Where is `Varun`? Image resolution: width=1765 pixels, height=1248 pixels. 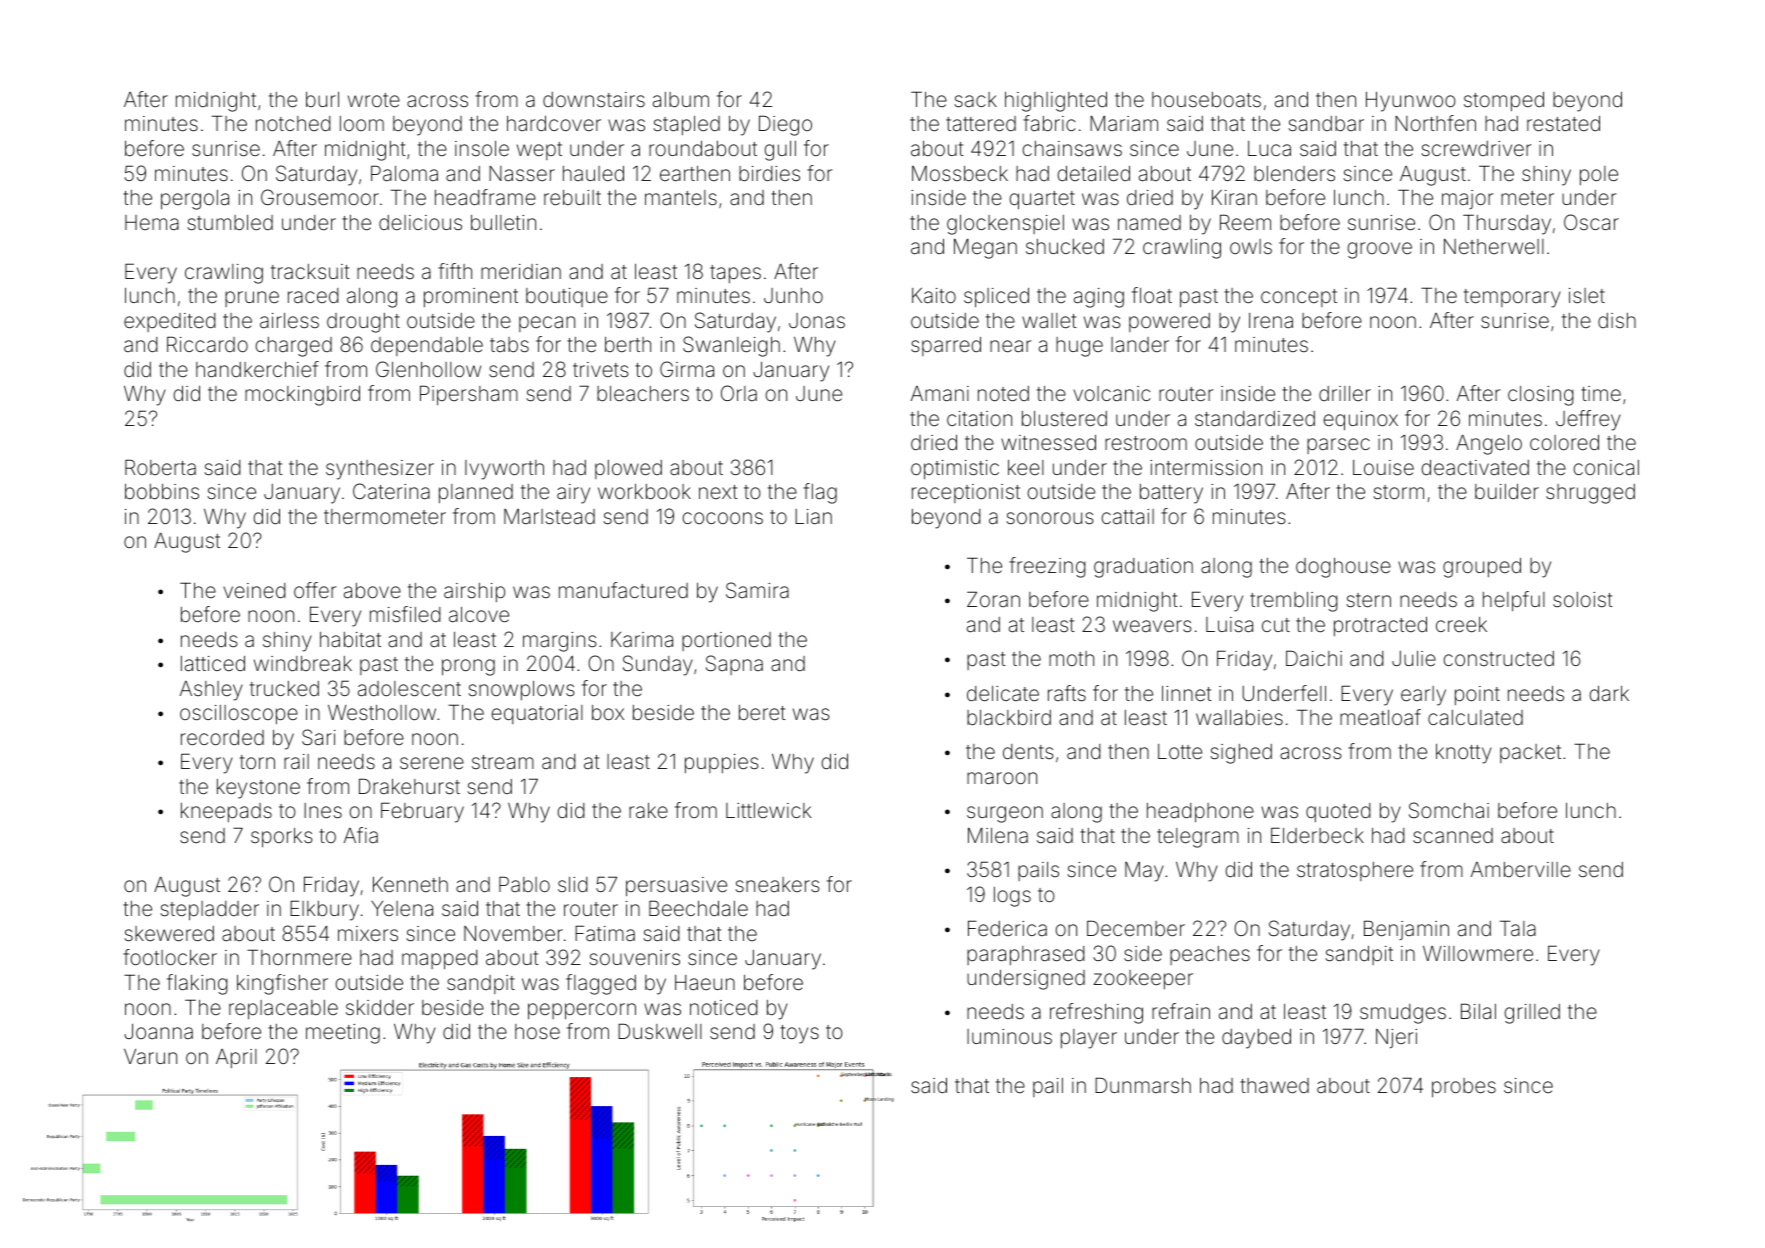 Varun is located at coordinates (150, 1056).
